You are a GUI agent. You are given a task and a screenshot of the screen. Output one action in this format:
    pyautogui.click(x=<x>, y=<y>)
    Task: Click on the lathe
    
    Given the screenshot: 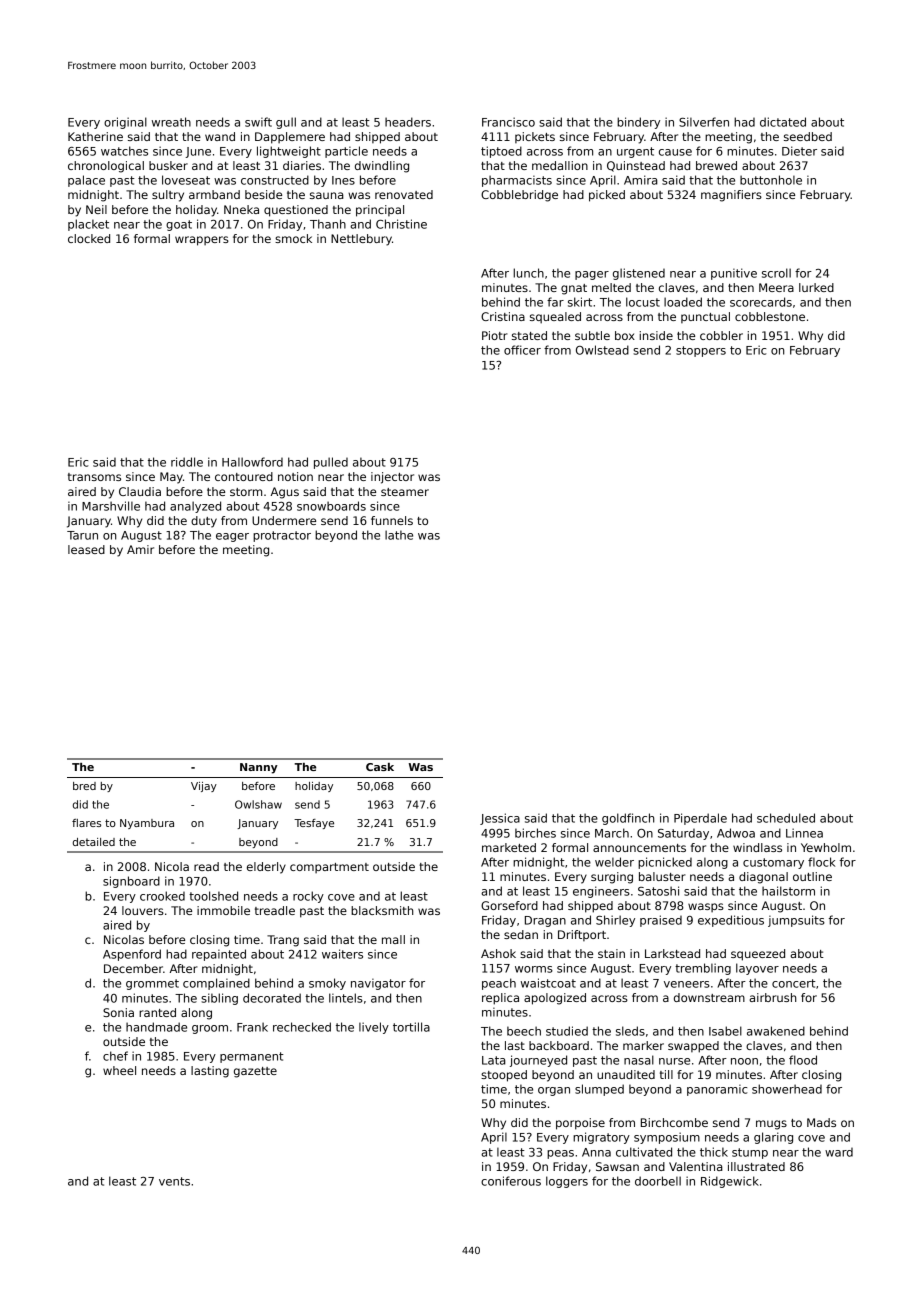 What is the action you would take?
    pyautogui.click(x=399, y=535)
